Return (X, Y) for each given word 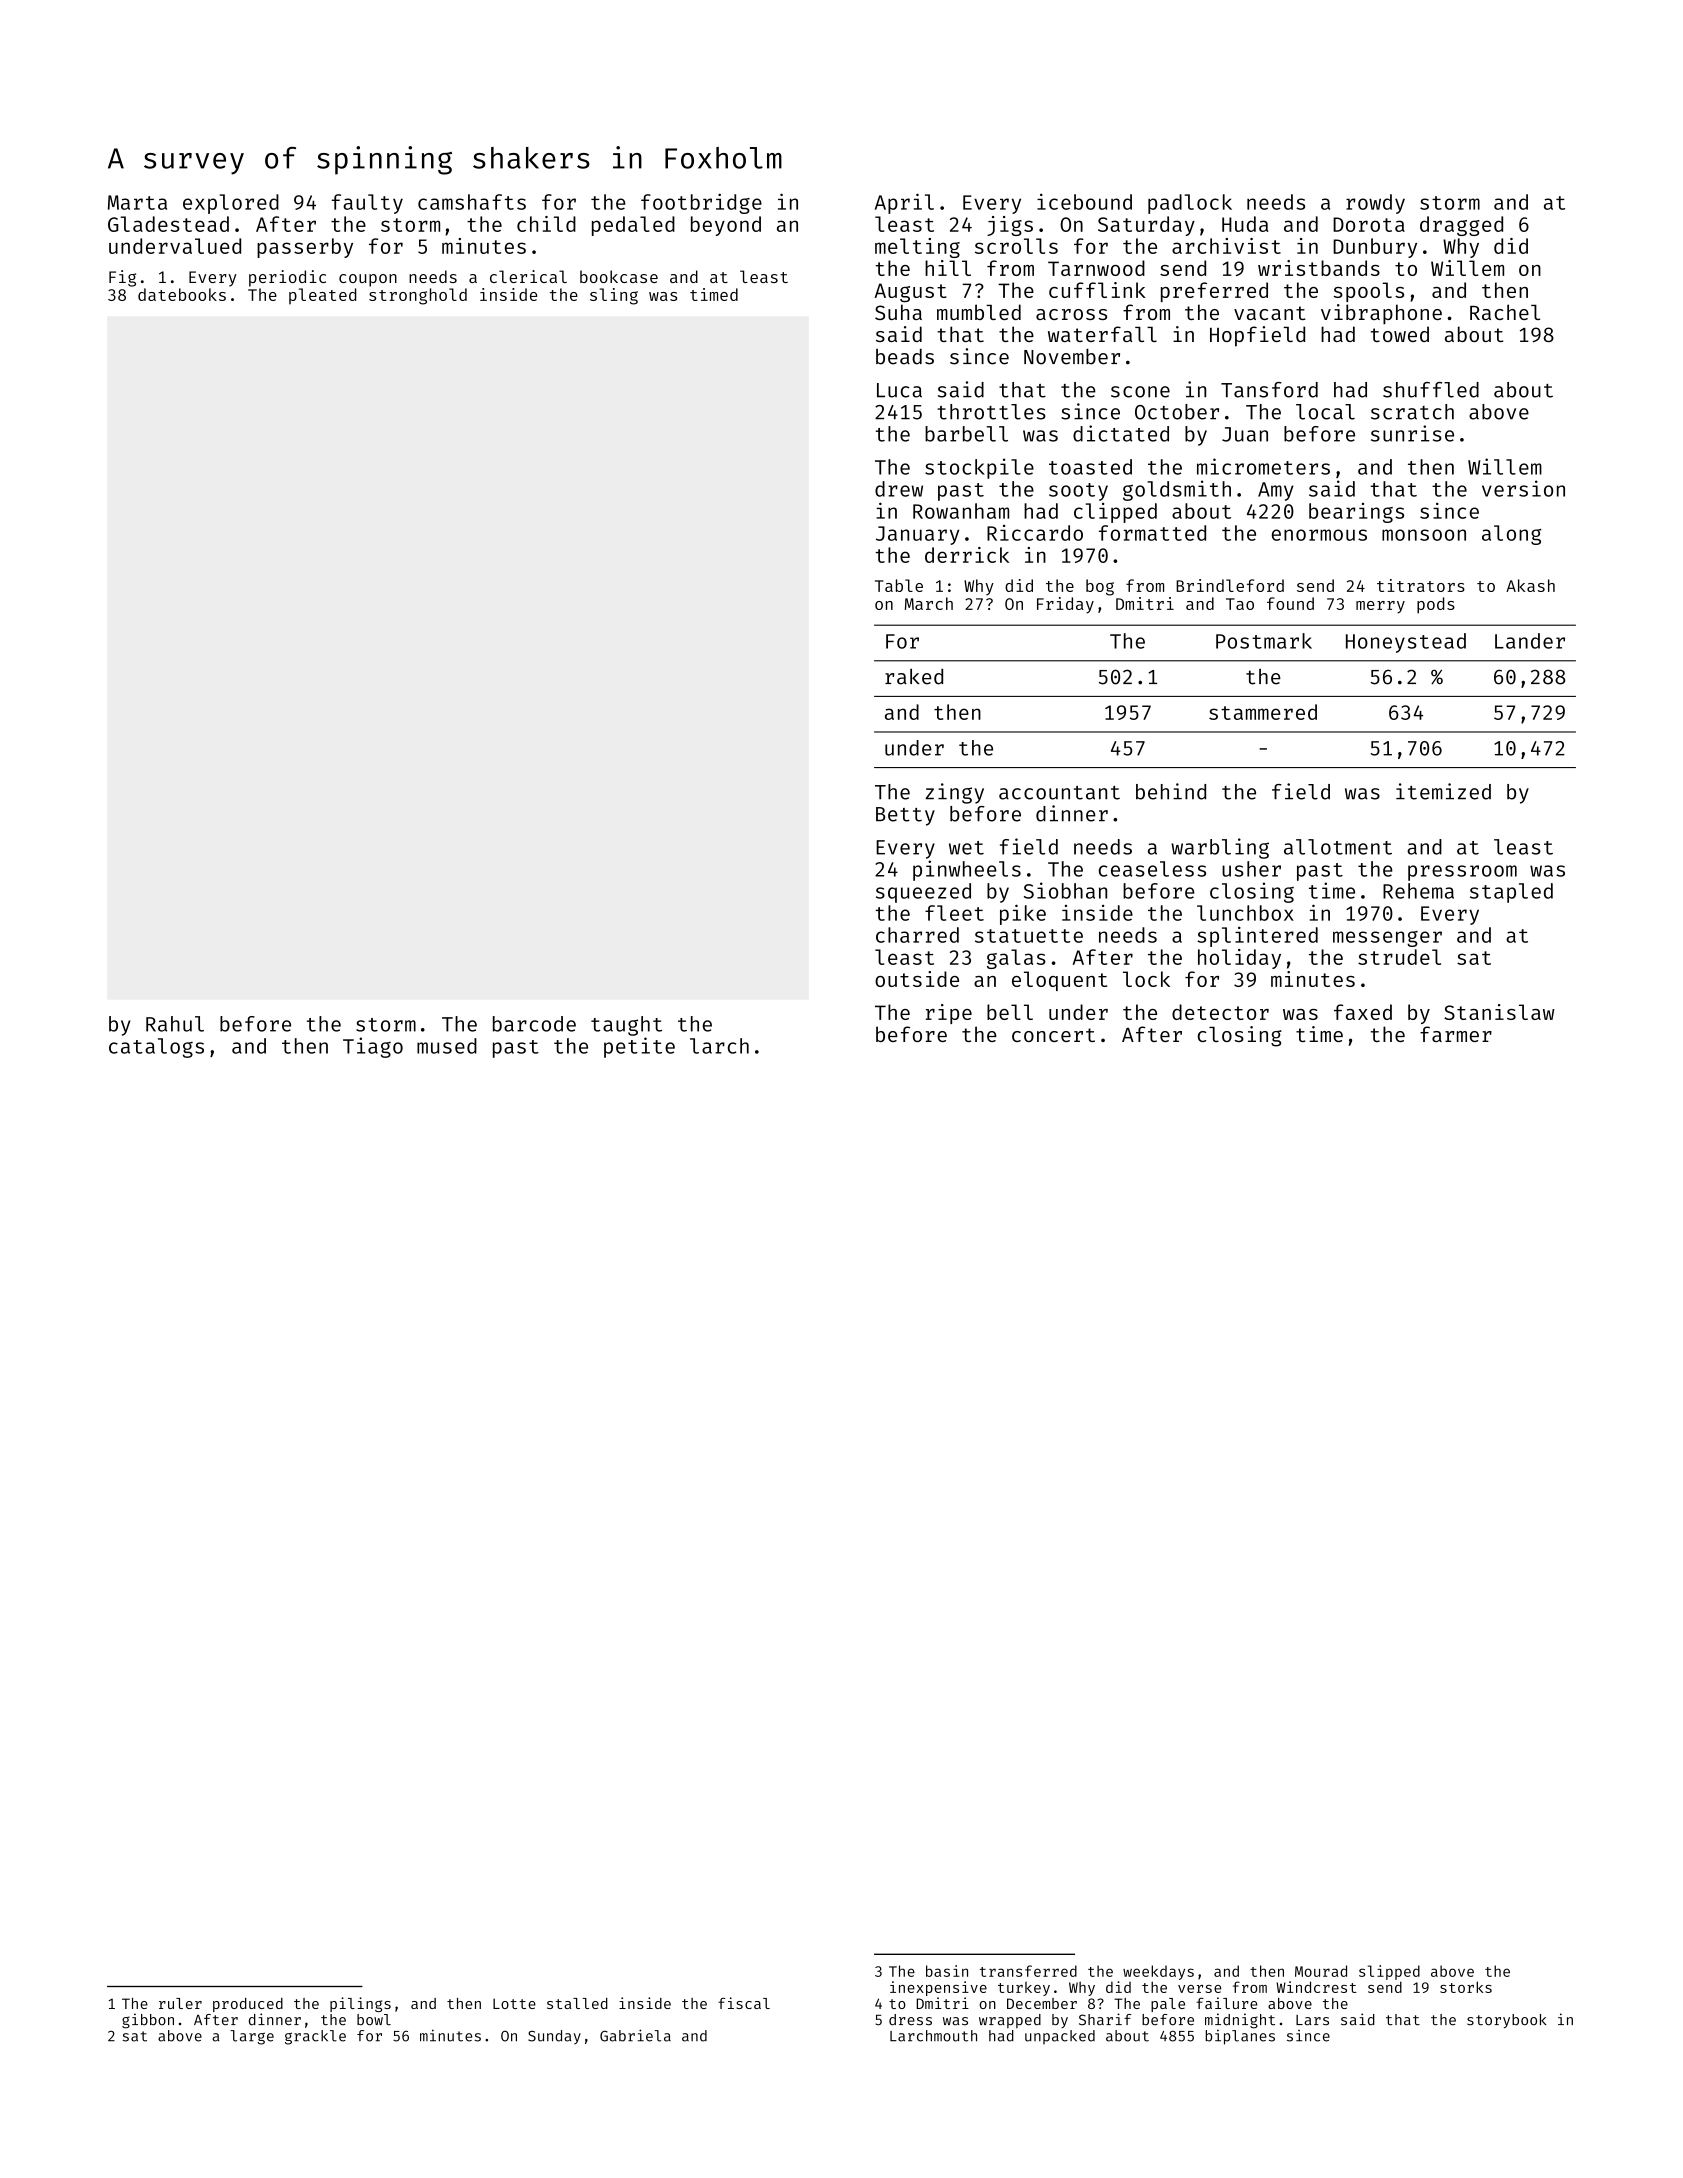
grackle (315, 2037)
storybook (1507, 2021)
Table (899, 585)
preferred (1214, 292)
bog (1100, 587)
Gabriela (635, 2035)
